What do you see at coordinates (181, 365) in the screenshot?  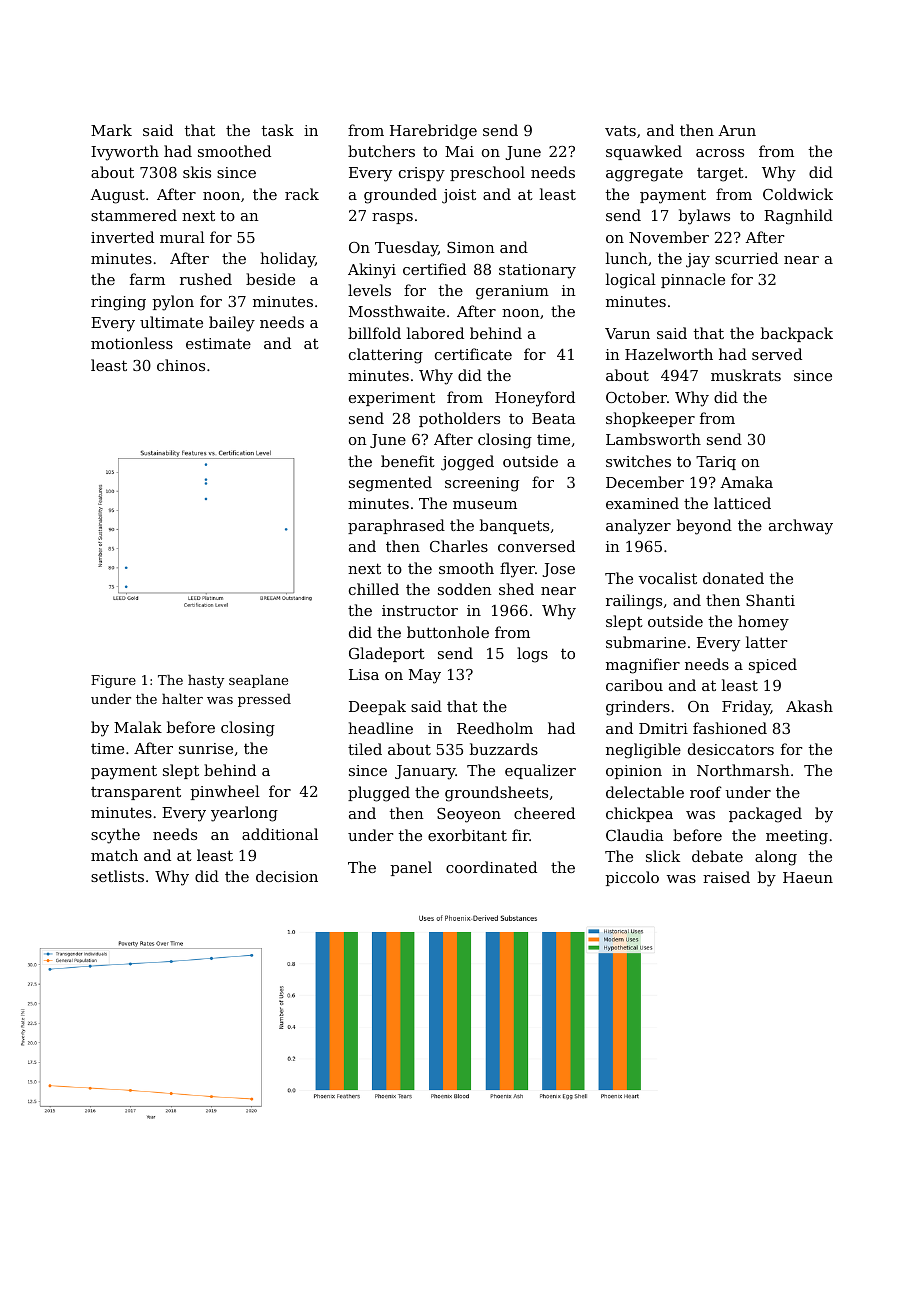 I see `chinos` at bounding box center [181, 365].
